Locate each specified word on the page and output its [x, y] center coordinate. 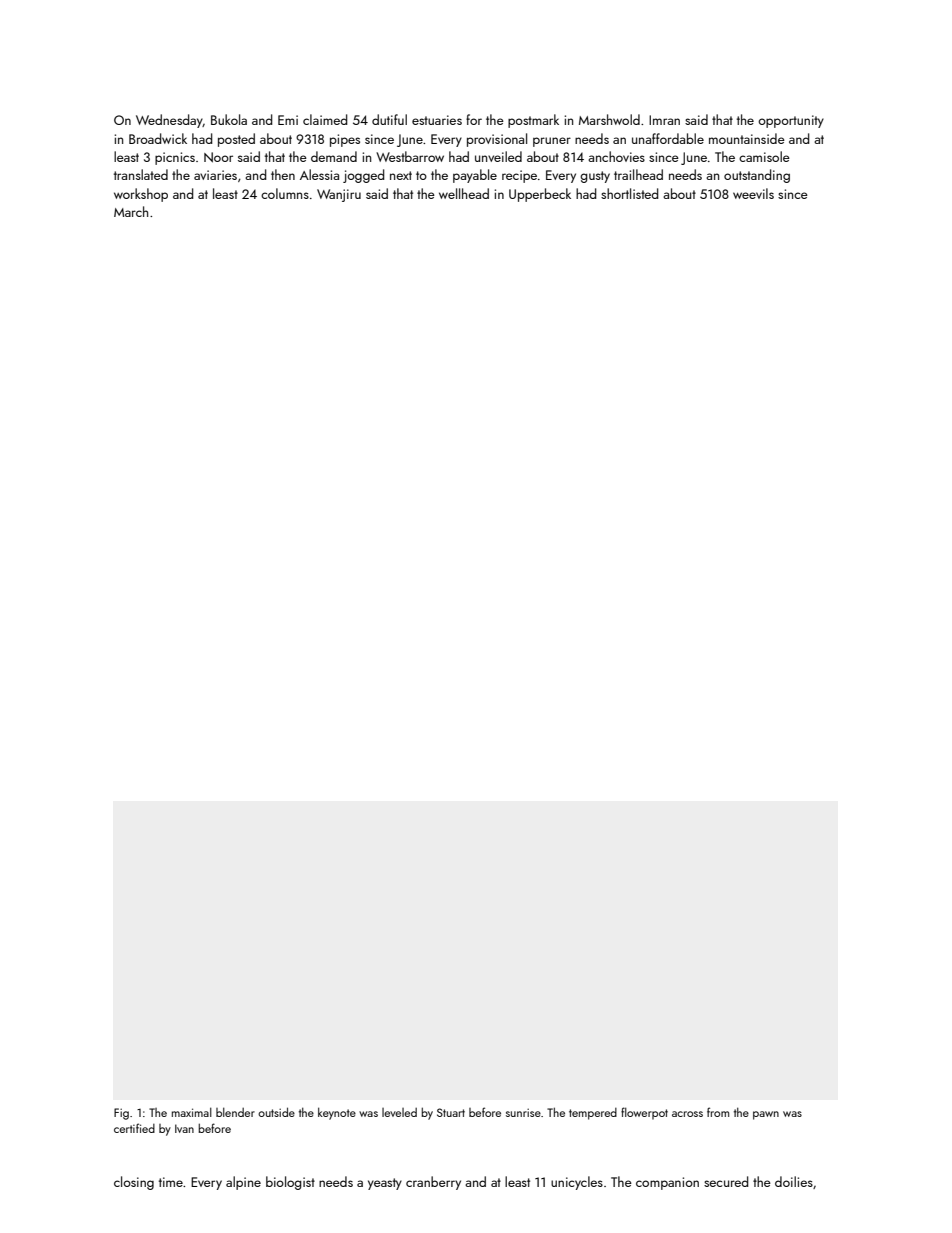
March [131, 211]
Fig [121, 1114]
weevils [753, 193]
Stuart [451, 1112]
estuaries [437, 120]
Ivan [184, 1128]
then [283, 174]
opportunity [791, 121]
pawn [766, 1115]
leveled [399, 1112]
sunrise [523, 1112]
